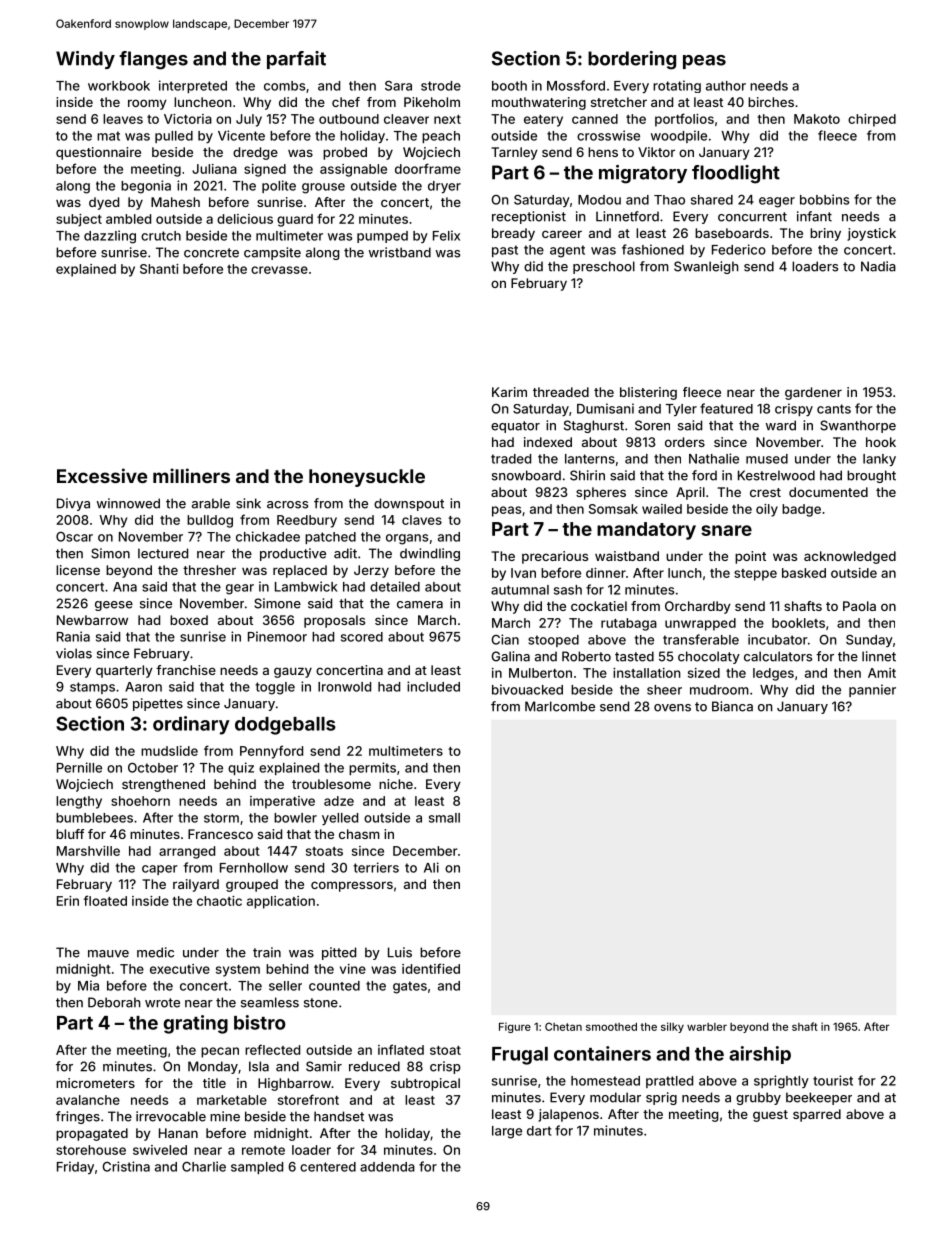 This screenshot has height=1233, width=952. Describe the element at coordinates (191, 725) in the screenshot. I see `ordinary` at that location.
